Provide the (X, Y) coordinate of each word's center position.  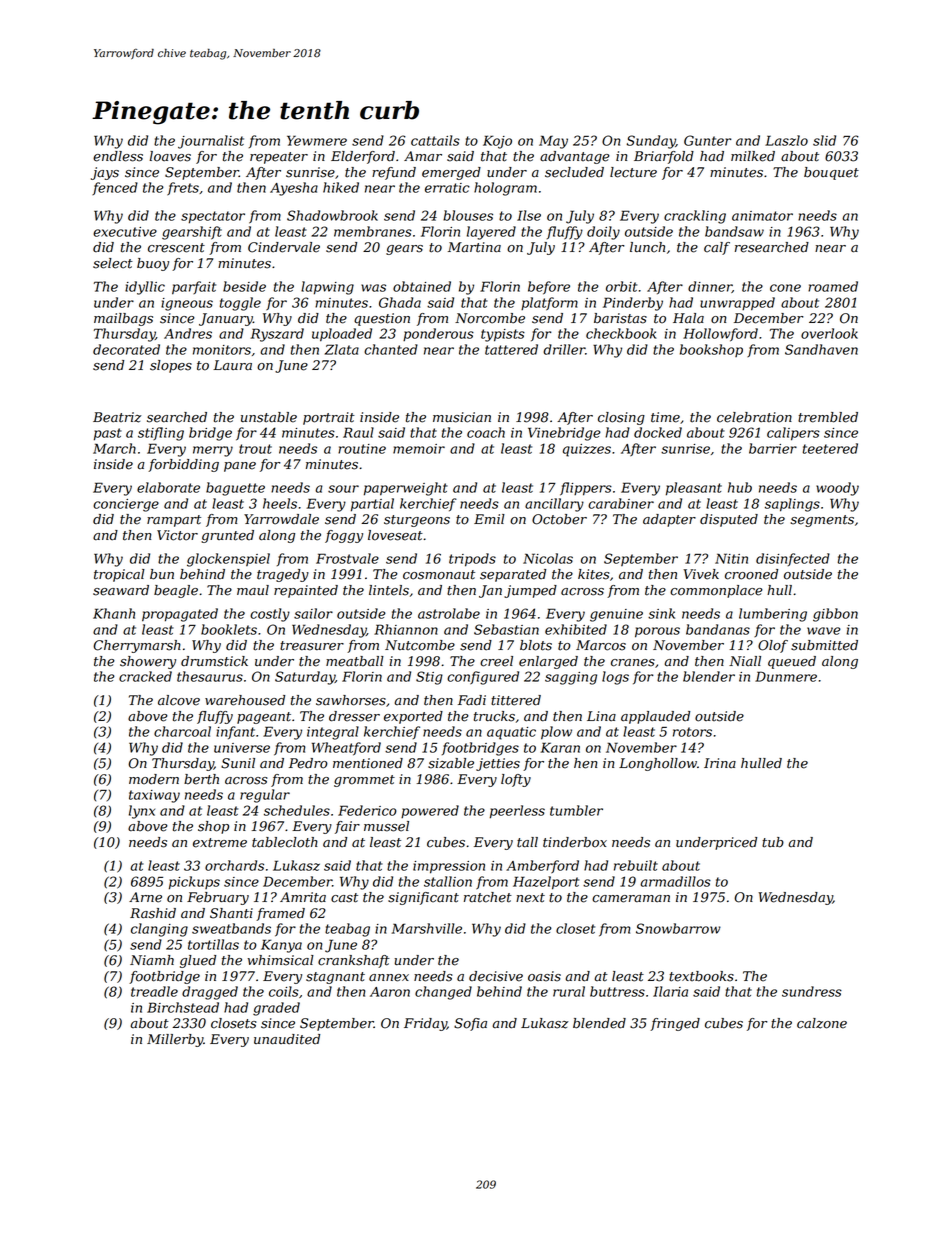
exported (413, 717)
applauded (655, 717)
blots (536, 645)
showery (148, 662)
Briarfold (664, 157)
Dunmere (786, 676)
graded (276, 1009)
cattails (435, 140)
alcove (179, 700)
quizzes (587, 450)
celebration (754, 417)
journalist (211, 142)
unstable (269, 417)
